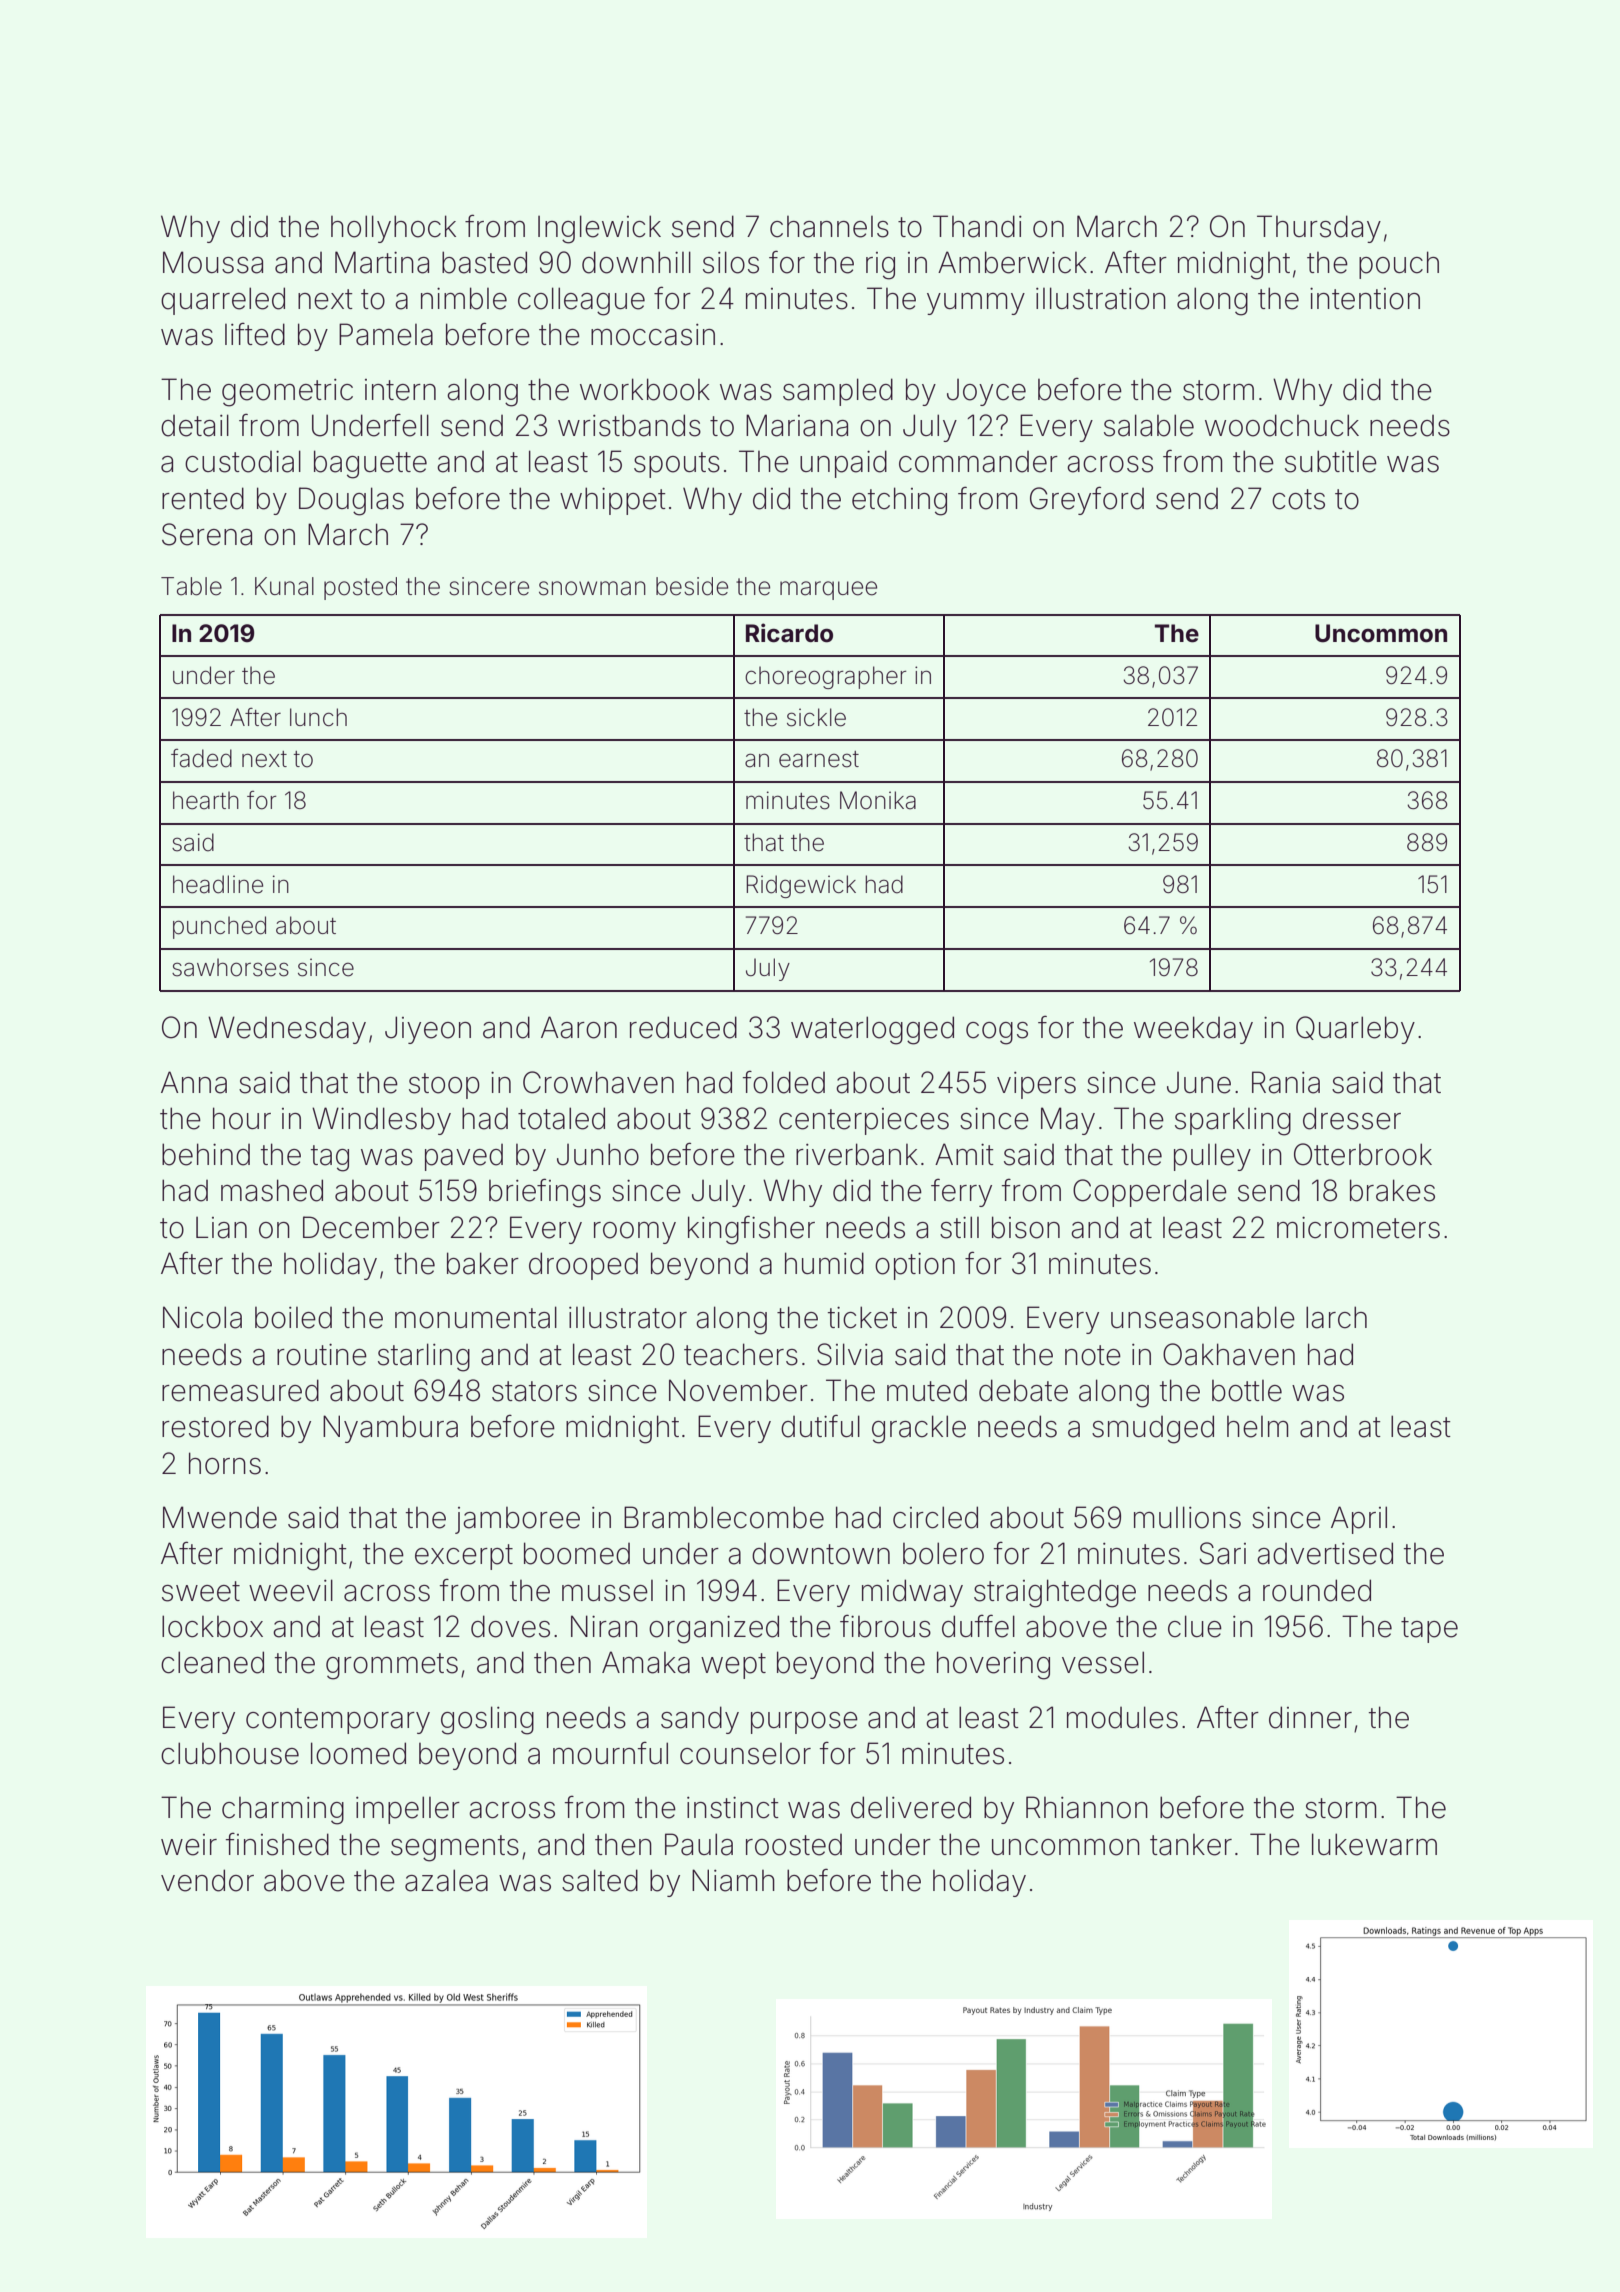 This page has height=2292, width=1620. What do you see at coordinates (240, 1390) in the page?
I see `remeasured` at bounding box center [240, 1390].
